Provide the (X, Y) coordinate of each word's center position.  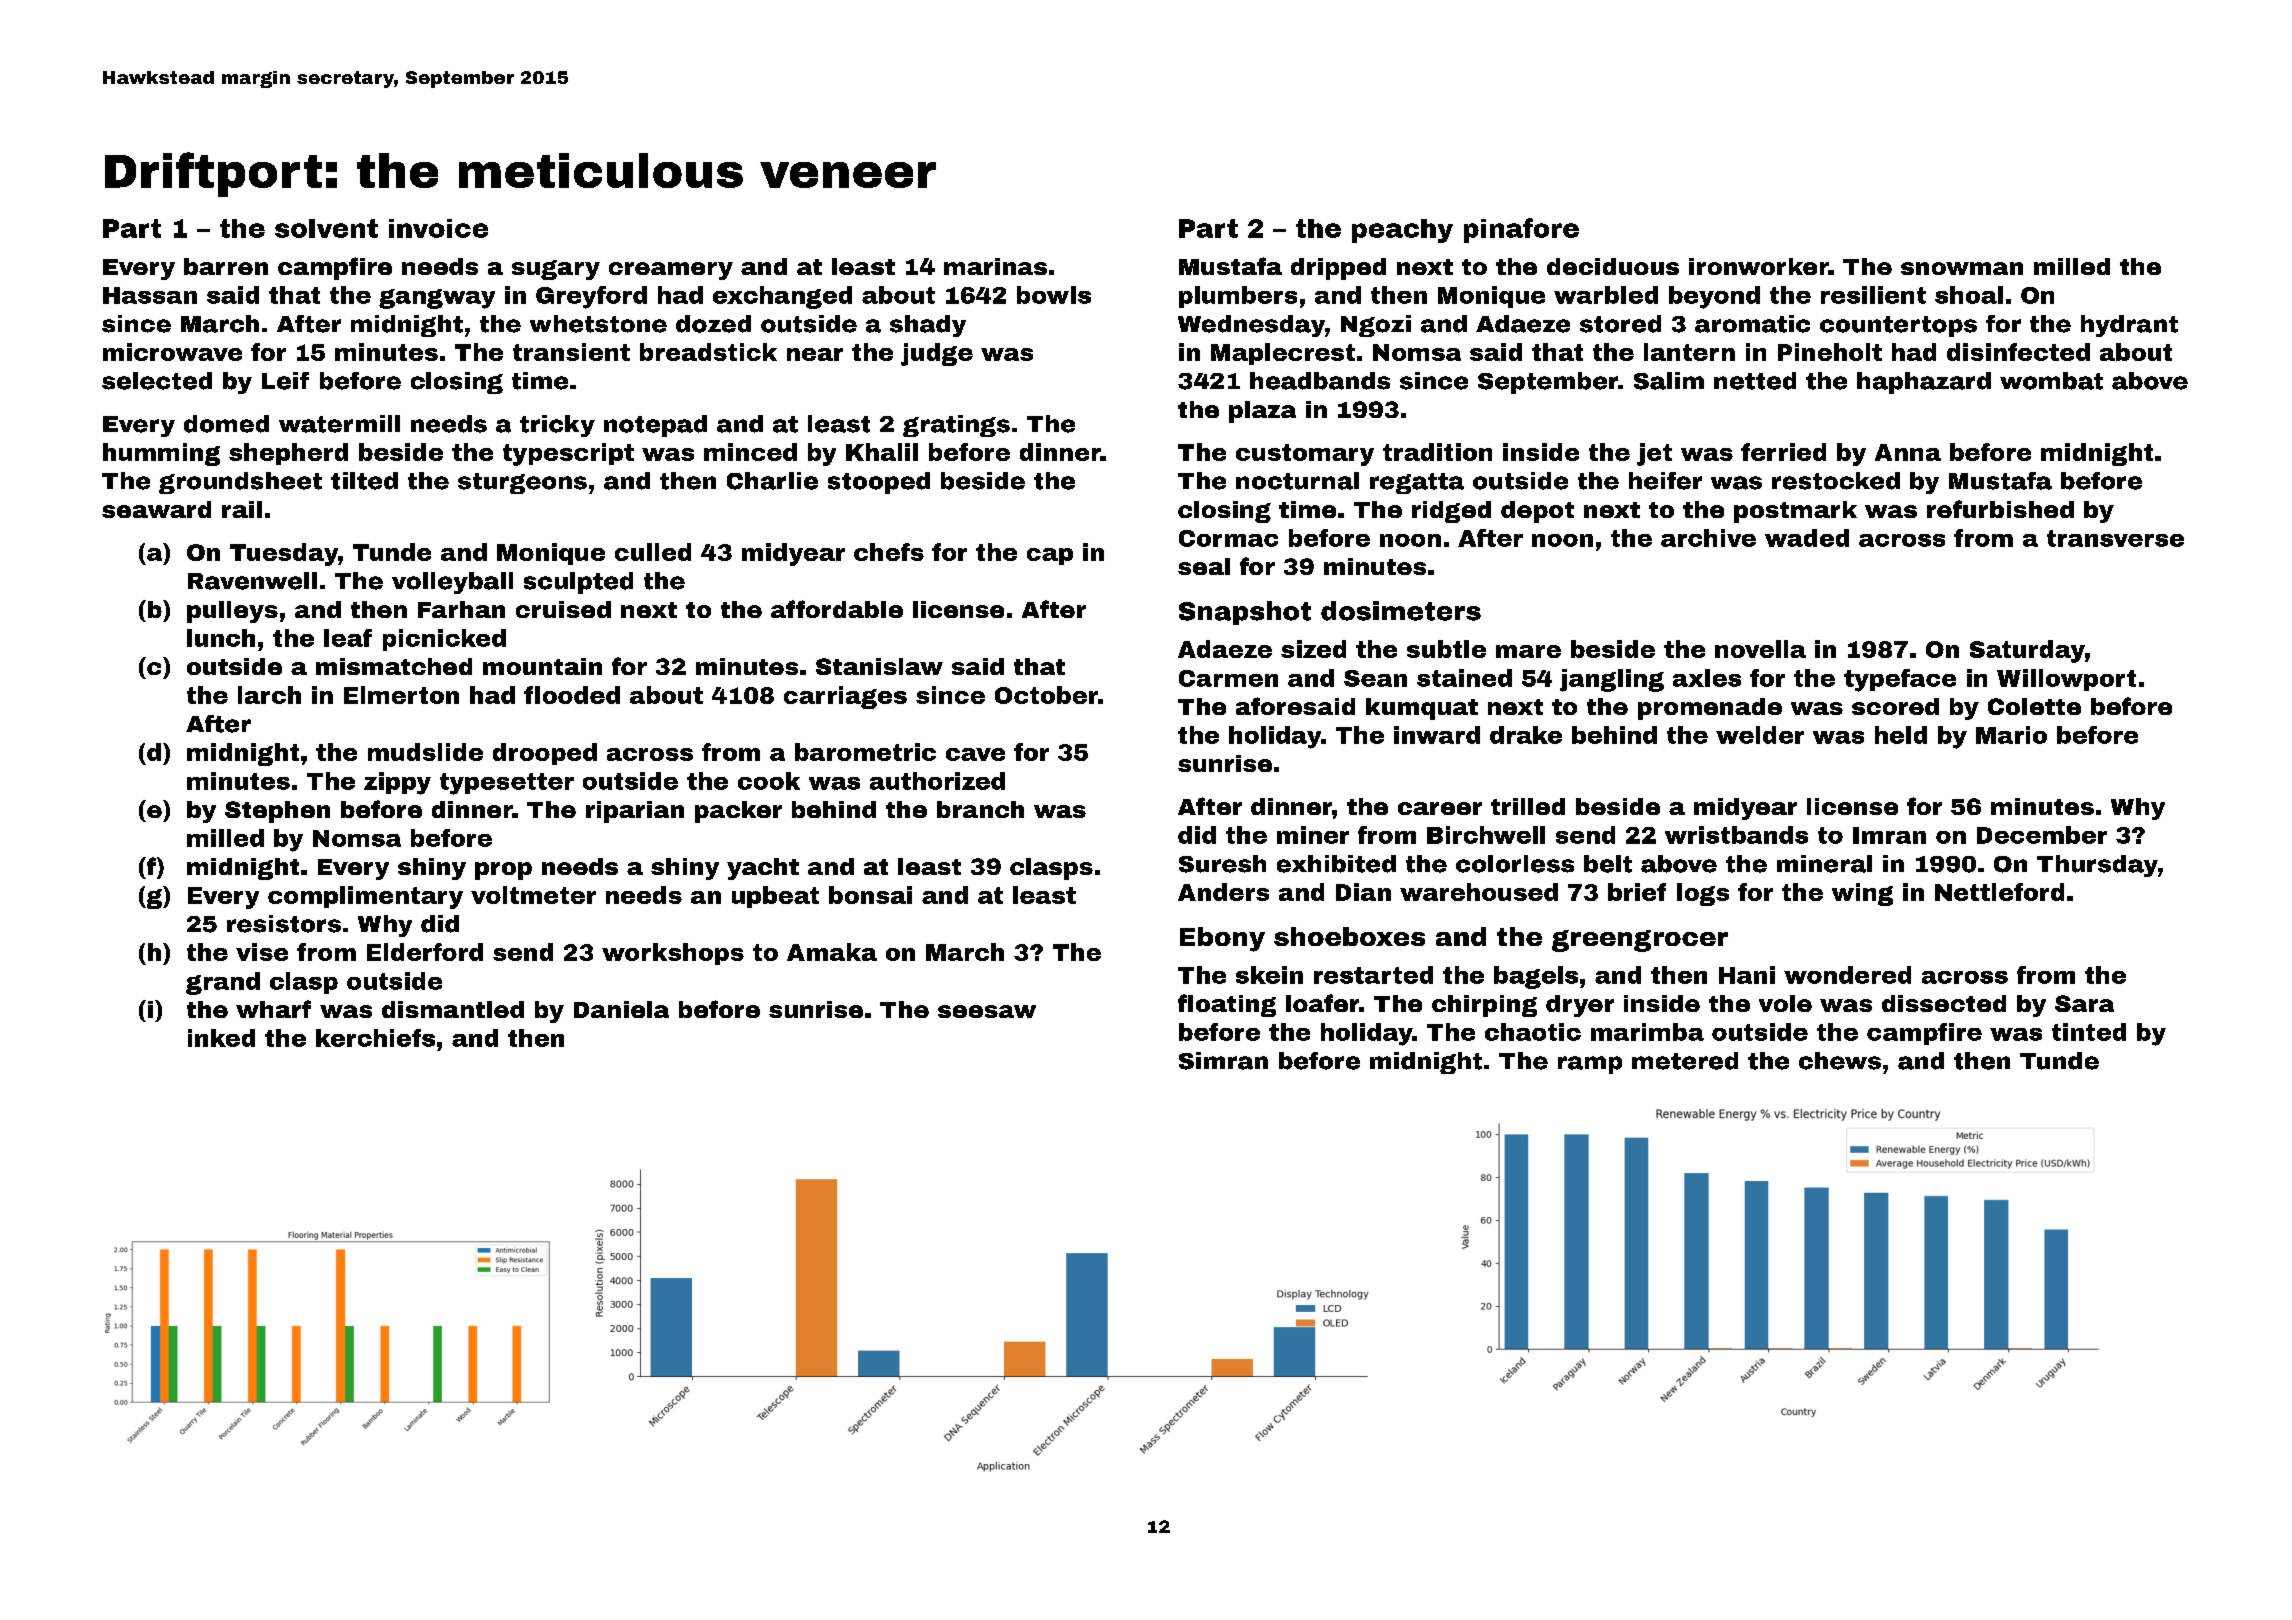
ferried (1783, 452)
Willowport (2066, 680)
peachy (1402, 231)
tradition (1437, 452)
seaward (156, 509)
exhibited (1336, 864)
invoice (438, 228)
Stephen (277, 812)
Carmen (1228, 678)
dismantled (453, 1009)
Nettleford (1999, 892)
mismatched (394, 666)
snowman (1962, 268)
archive (1708, 538)
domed (226, 424)
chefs (889, 552)
